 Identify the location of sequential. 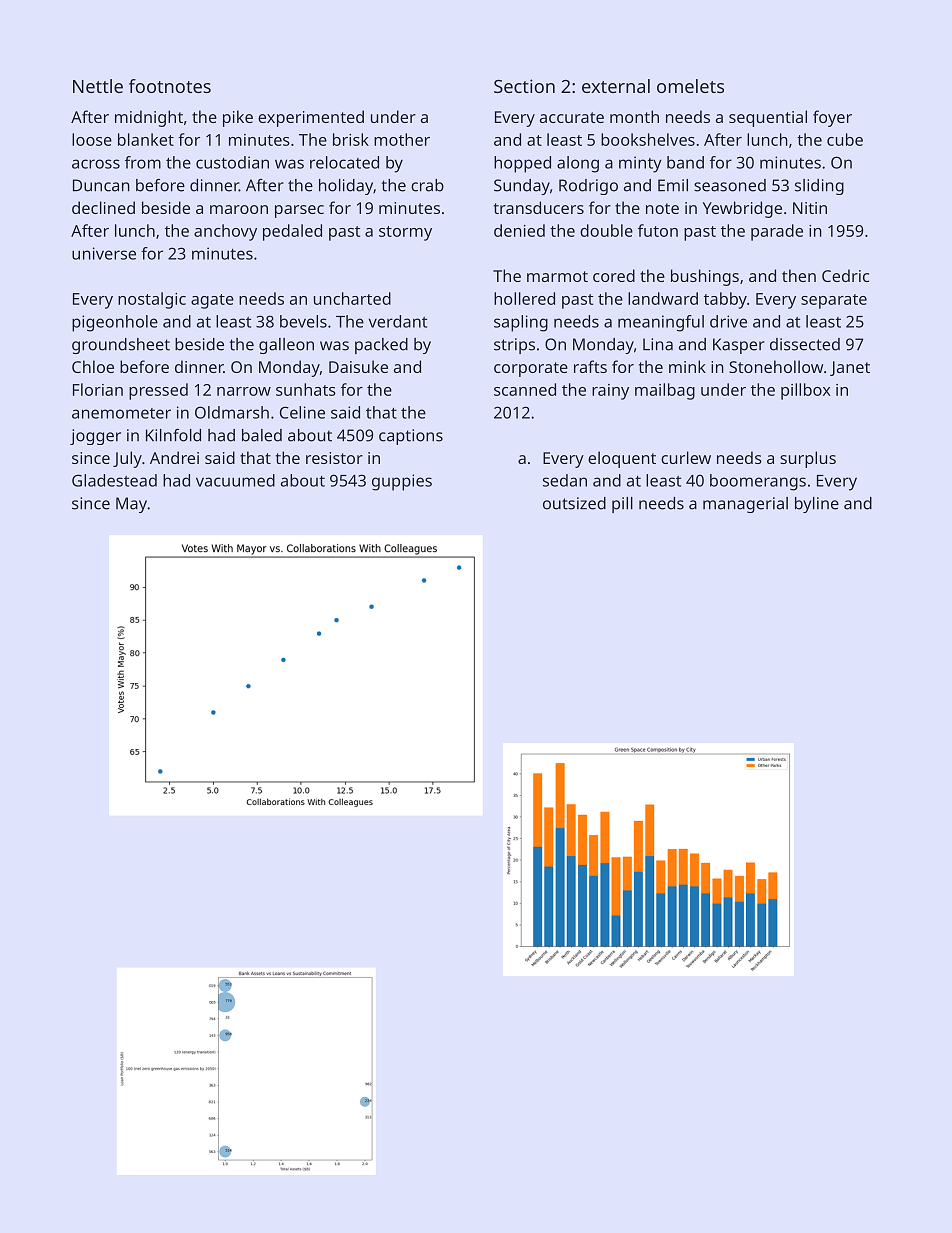
(768, 118).
